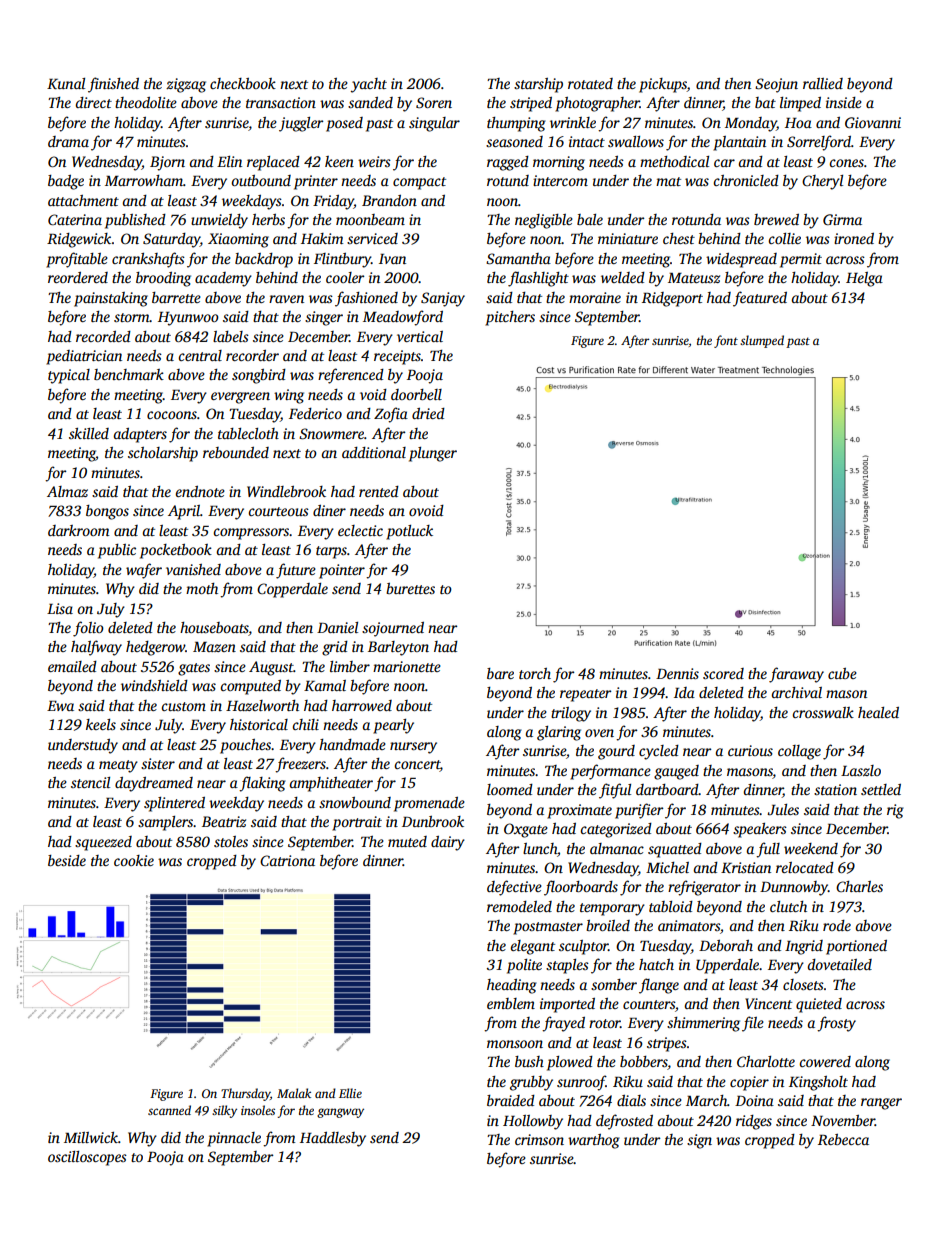  What do you see at coordinates (750, 750) in the screenshot?
I see `curious` at bounding box center [750, 750].
